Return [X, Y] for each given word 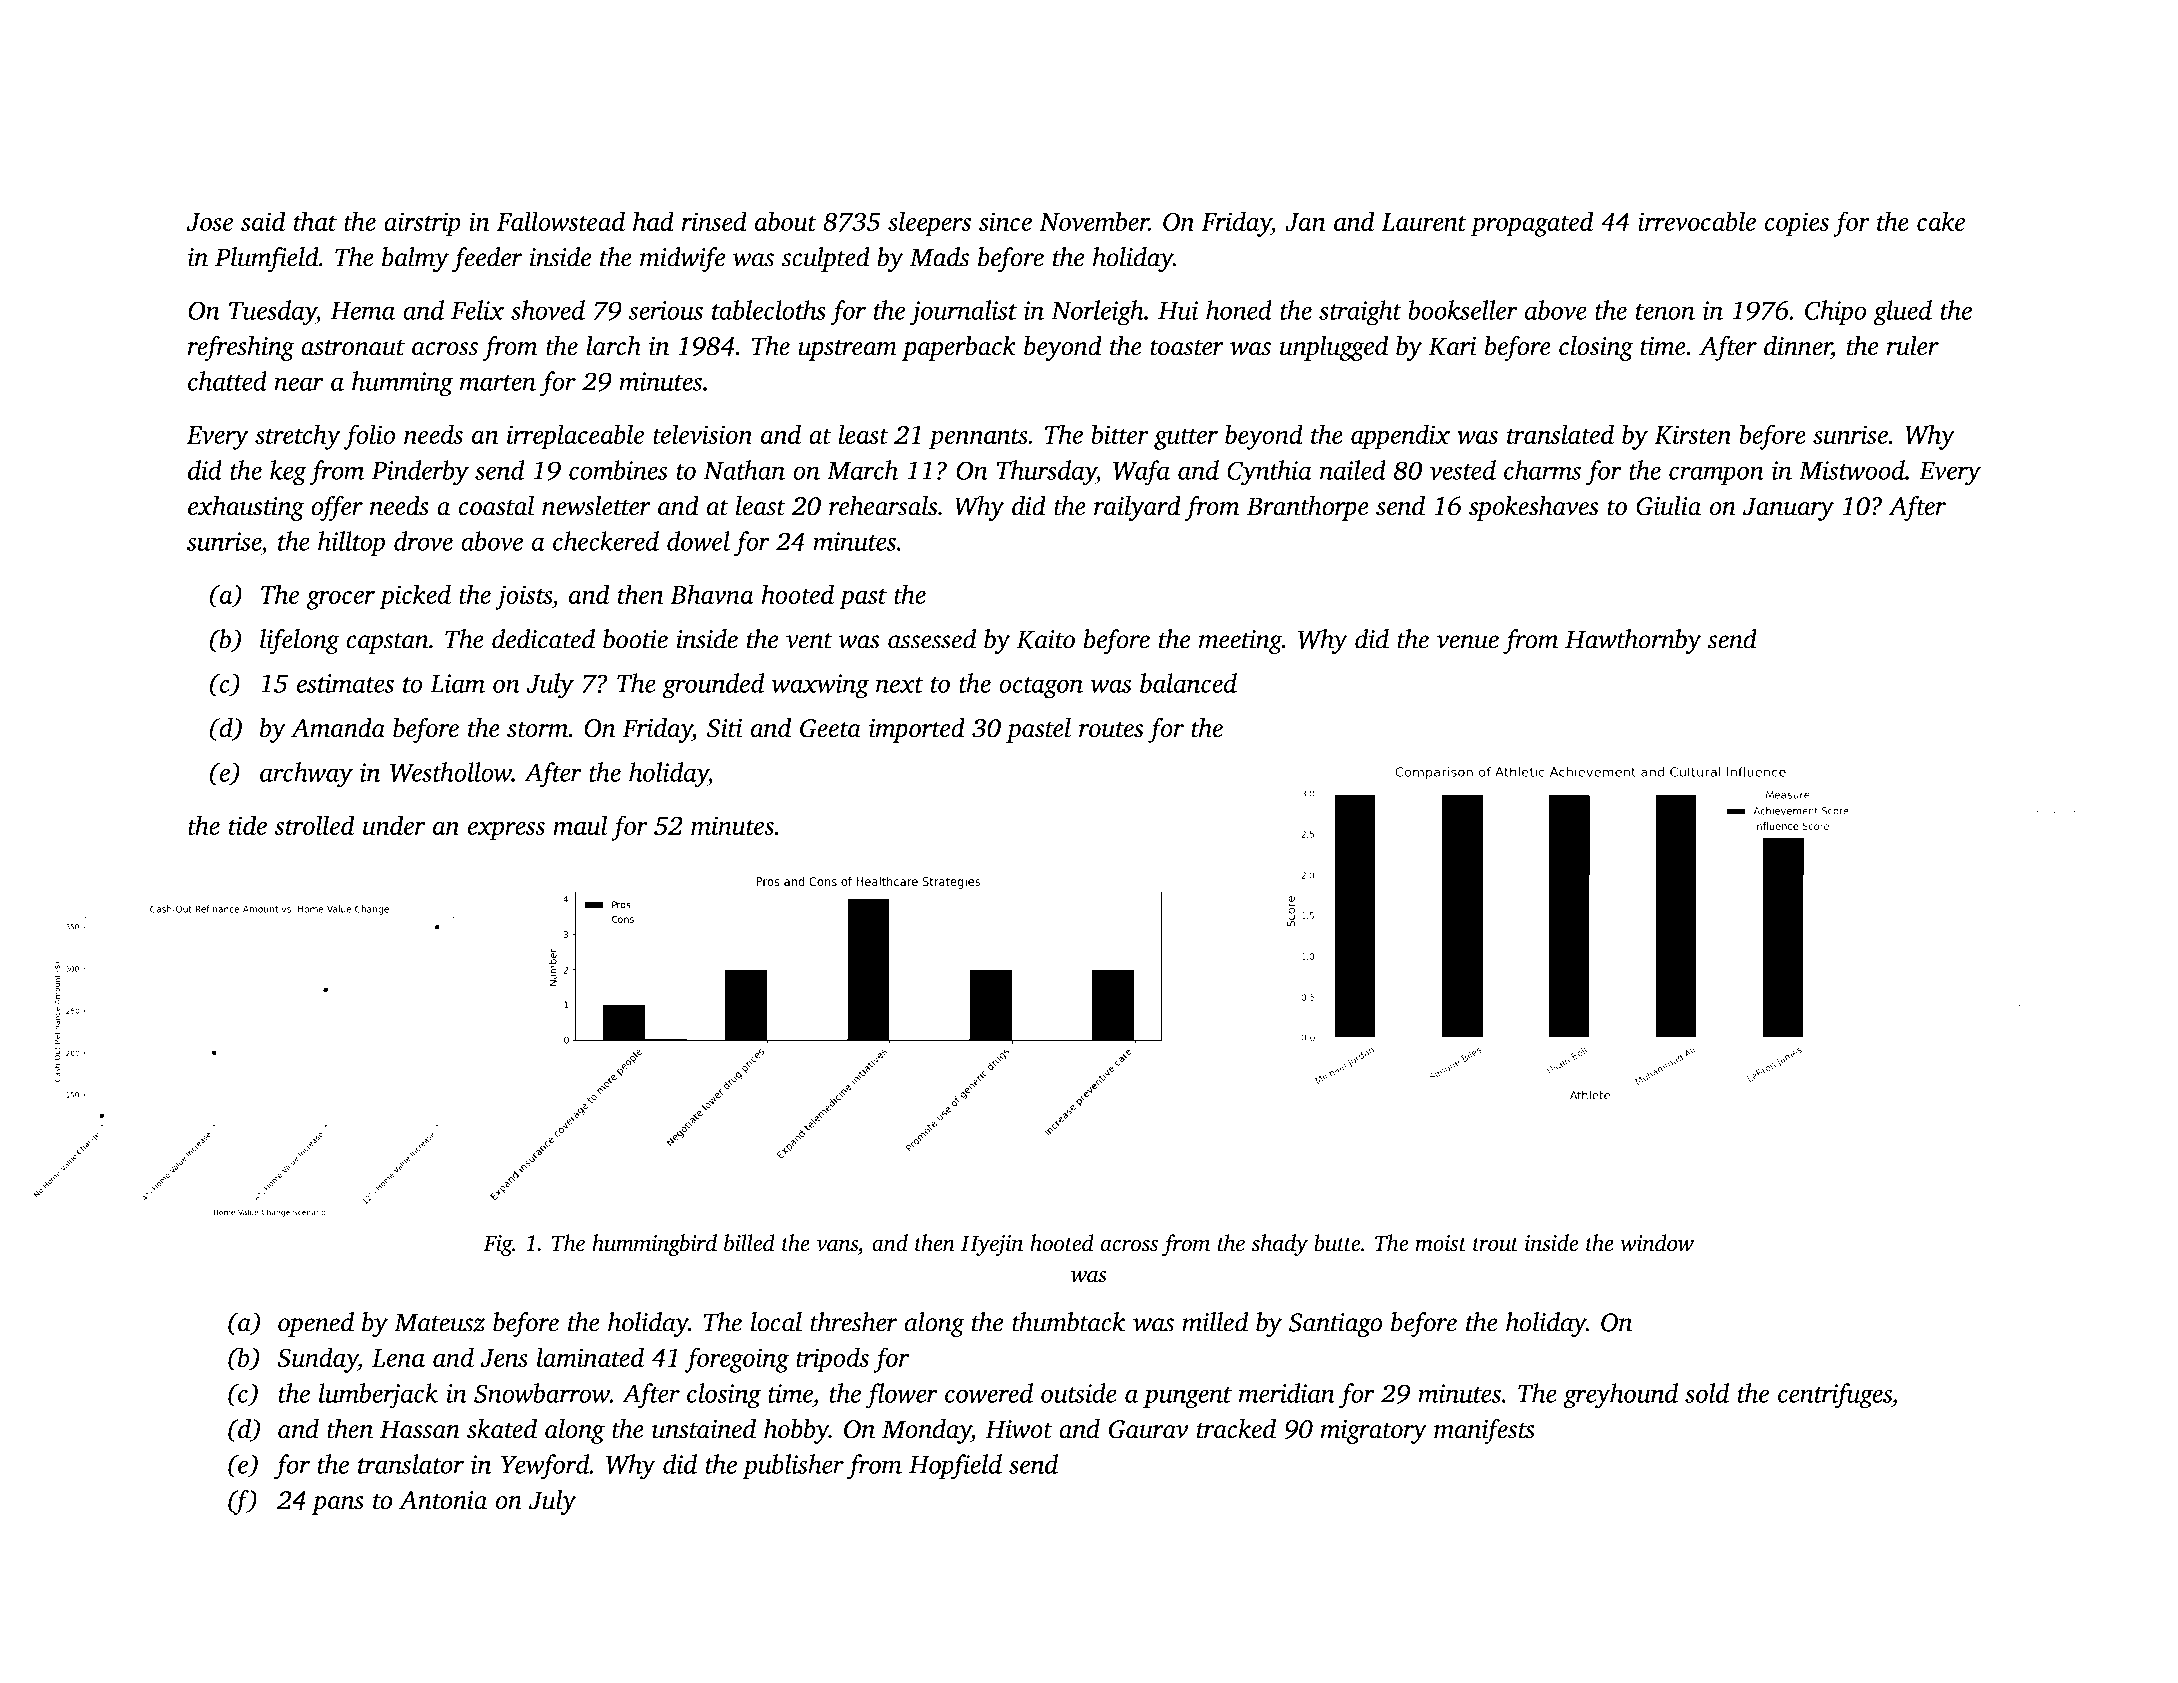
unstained [704, 1428]
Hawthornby [1633, 642]
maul [580, 825]
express [506, 831]
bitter [1120, 434]
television [702, 434]
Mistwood [1852, 470]
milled [1215, 1322]
